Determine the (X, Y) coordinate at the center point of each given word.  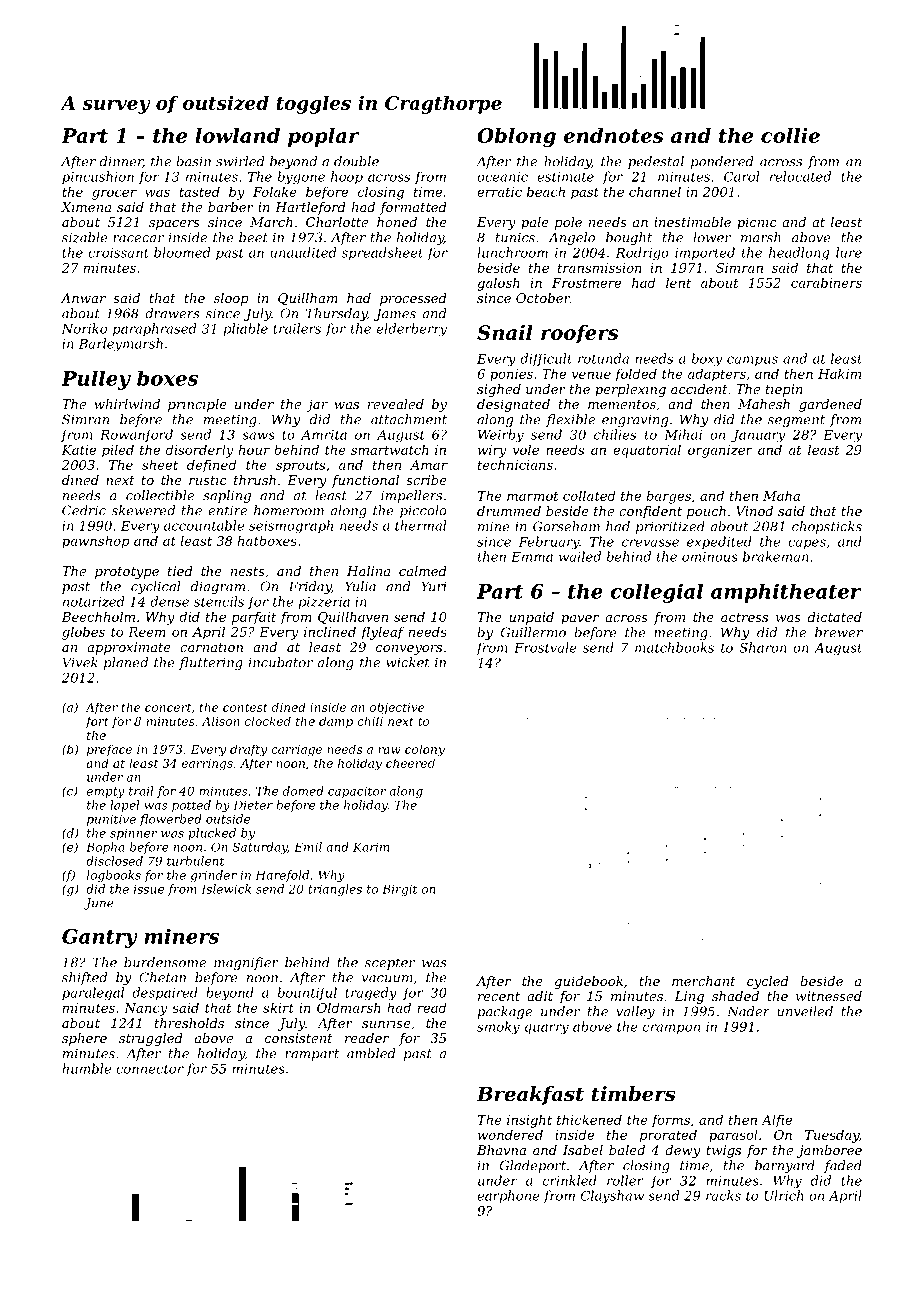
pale (535, 223)
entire (227, 510)
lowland (237, 135)
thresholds (189, 1023)
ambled (371, 1053)
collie (790, 135)
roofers (580, 334)
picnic (757, 223)
